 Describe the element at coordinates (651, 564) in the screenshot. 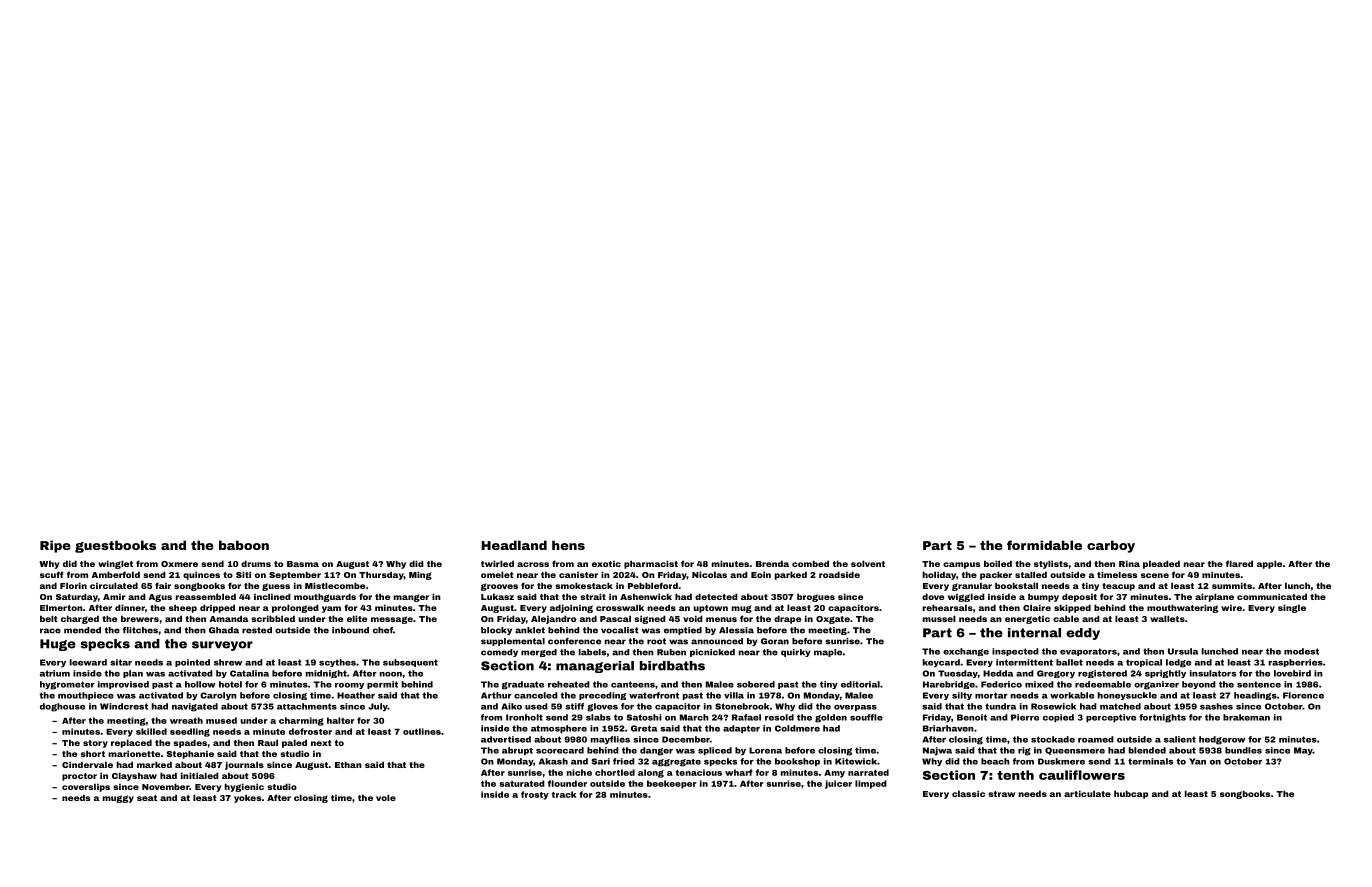

I see `pharmacist` at that location.
